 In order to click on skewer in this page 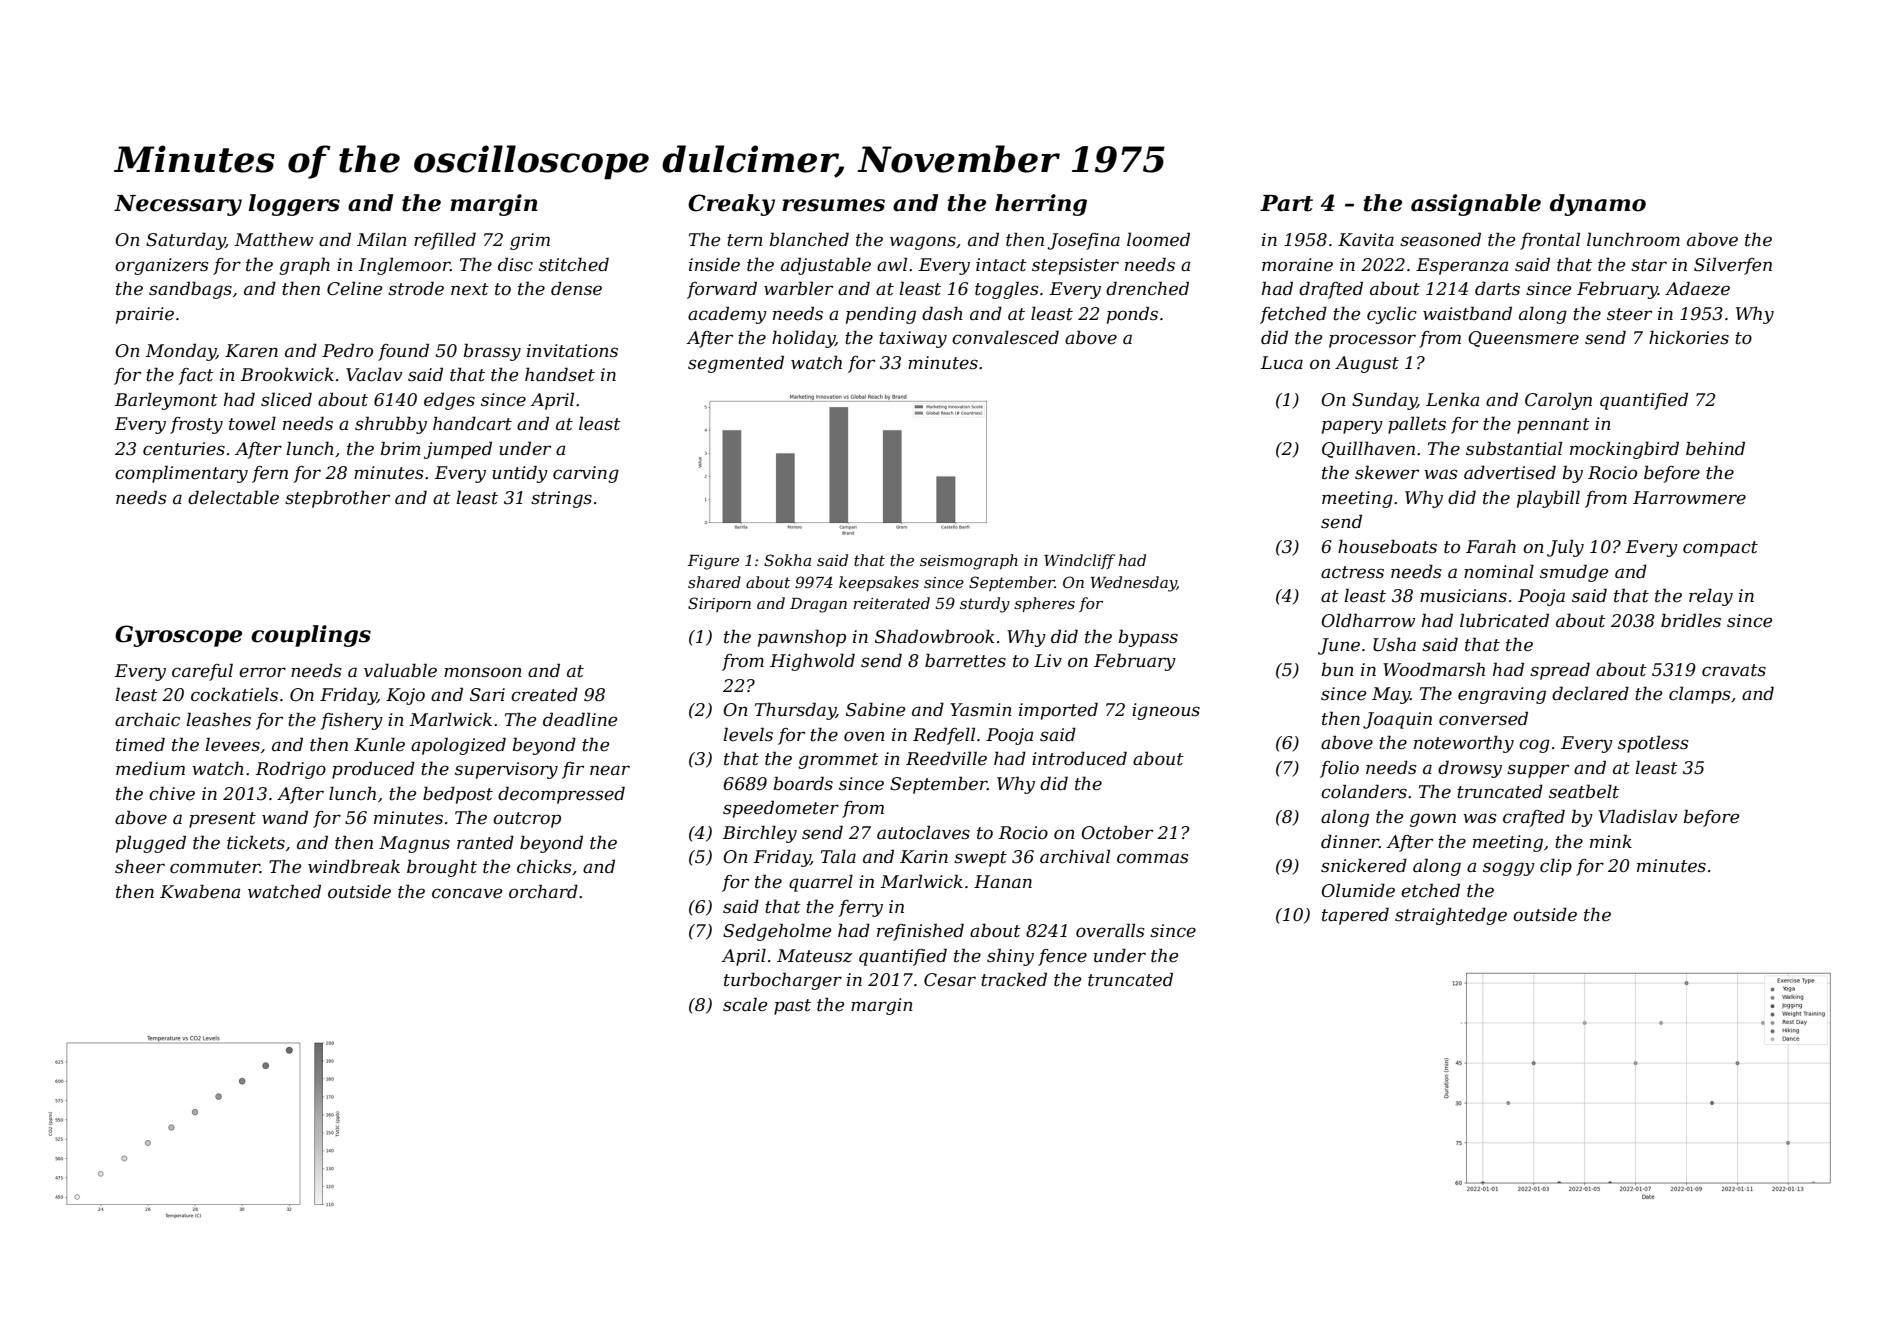, I will do `click(1387, 472)`.
